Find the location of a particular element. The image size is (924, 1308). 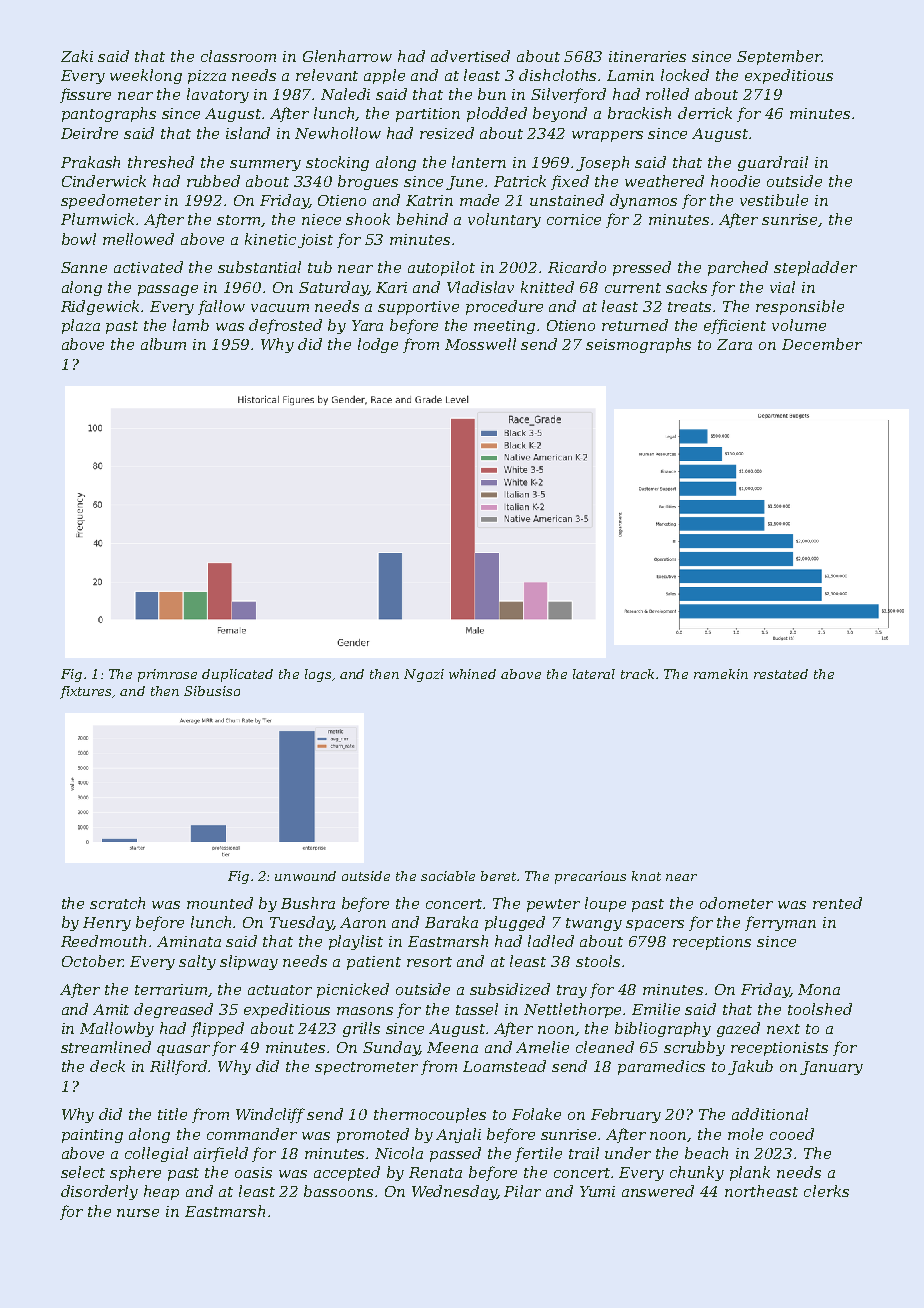

brackish is located at coordinates (639, 113).
